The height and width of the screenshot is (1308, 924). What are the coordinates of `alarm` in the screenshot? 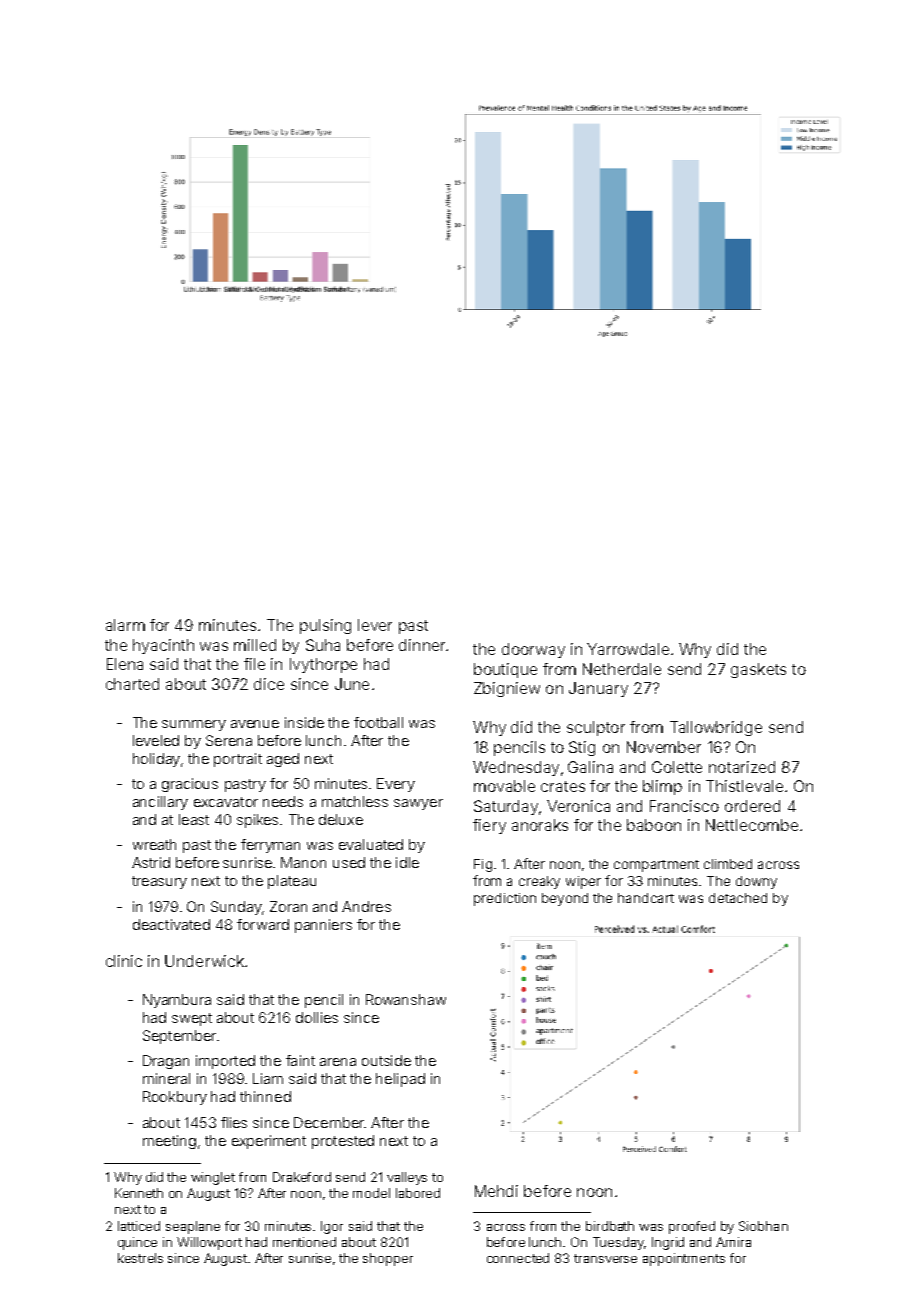 It's located at (125, 625).
